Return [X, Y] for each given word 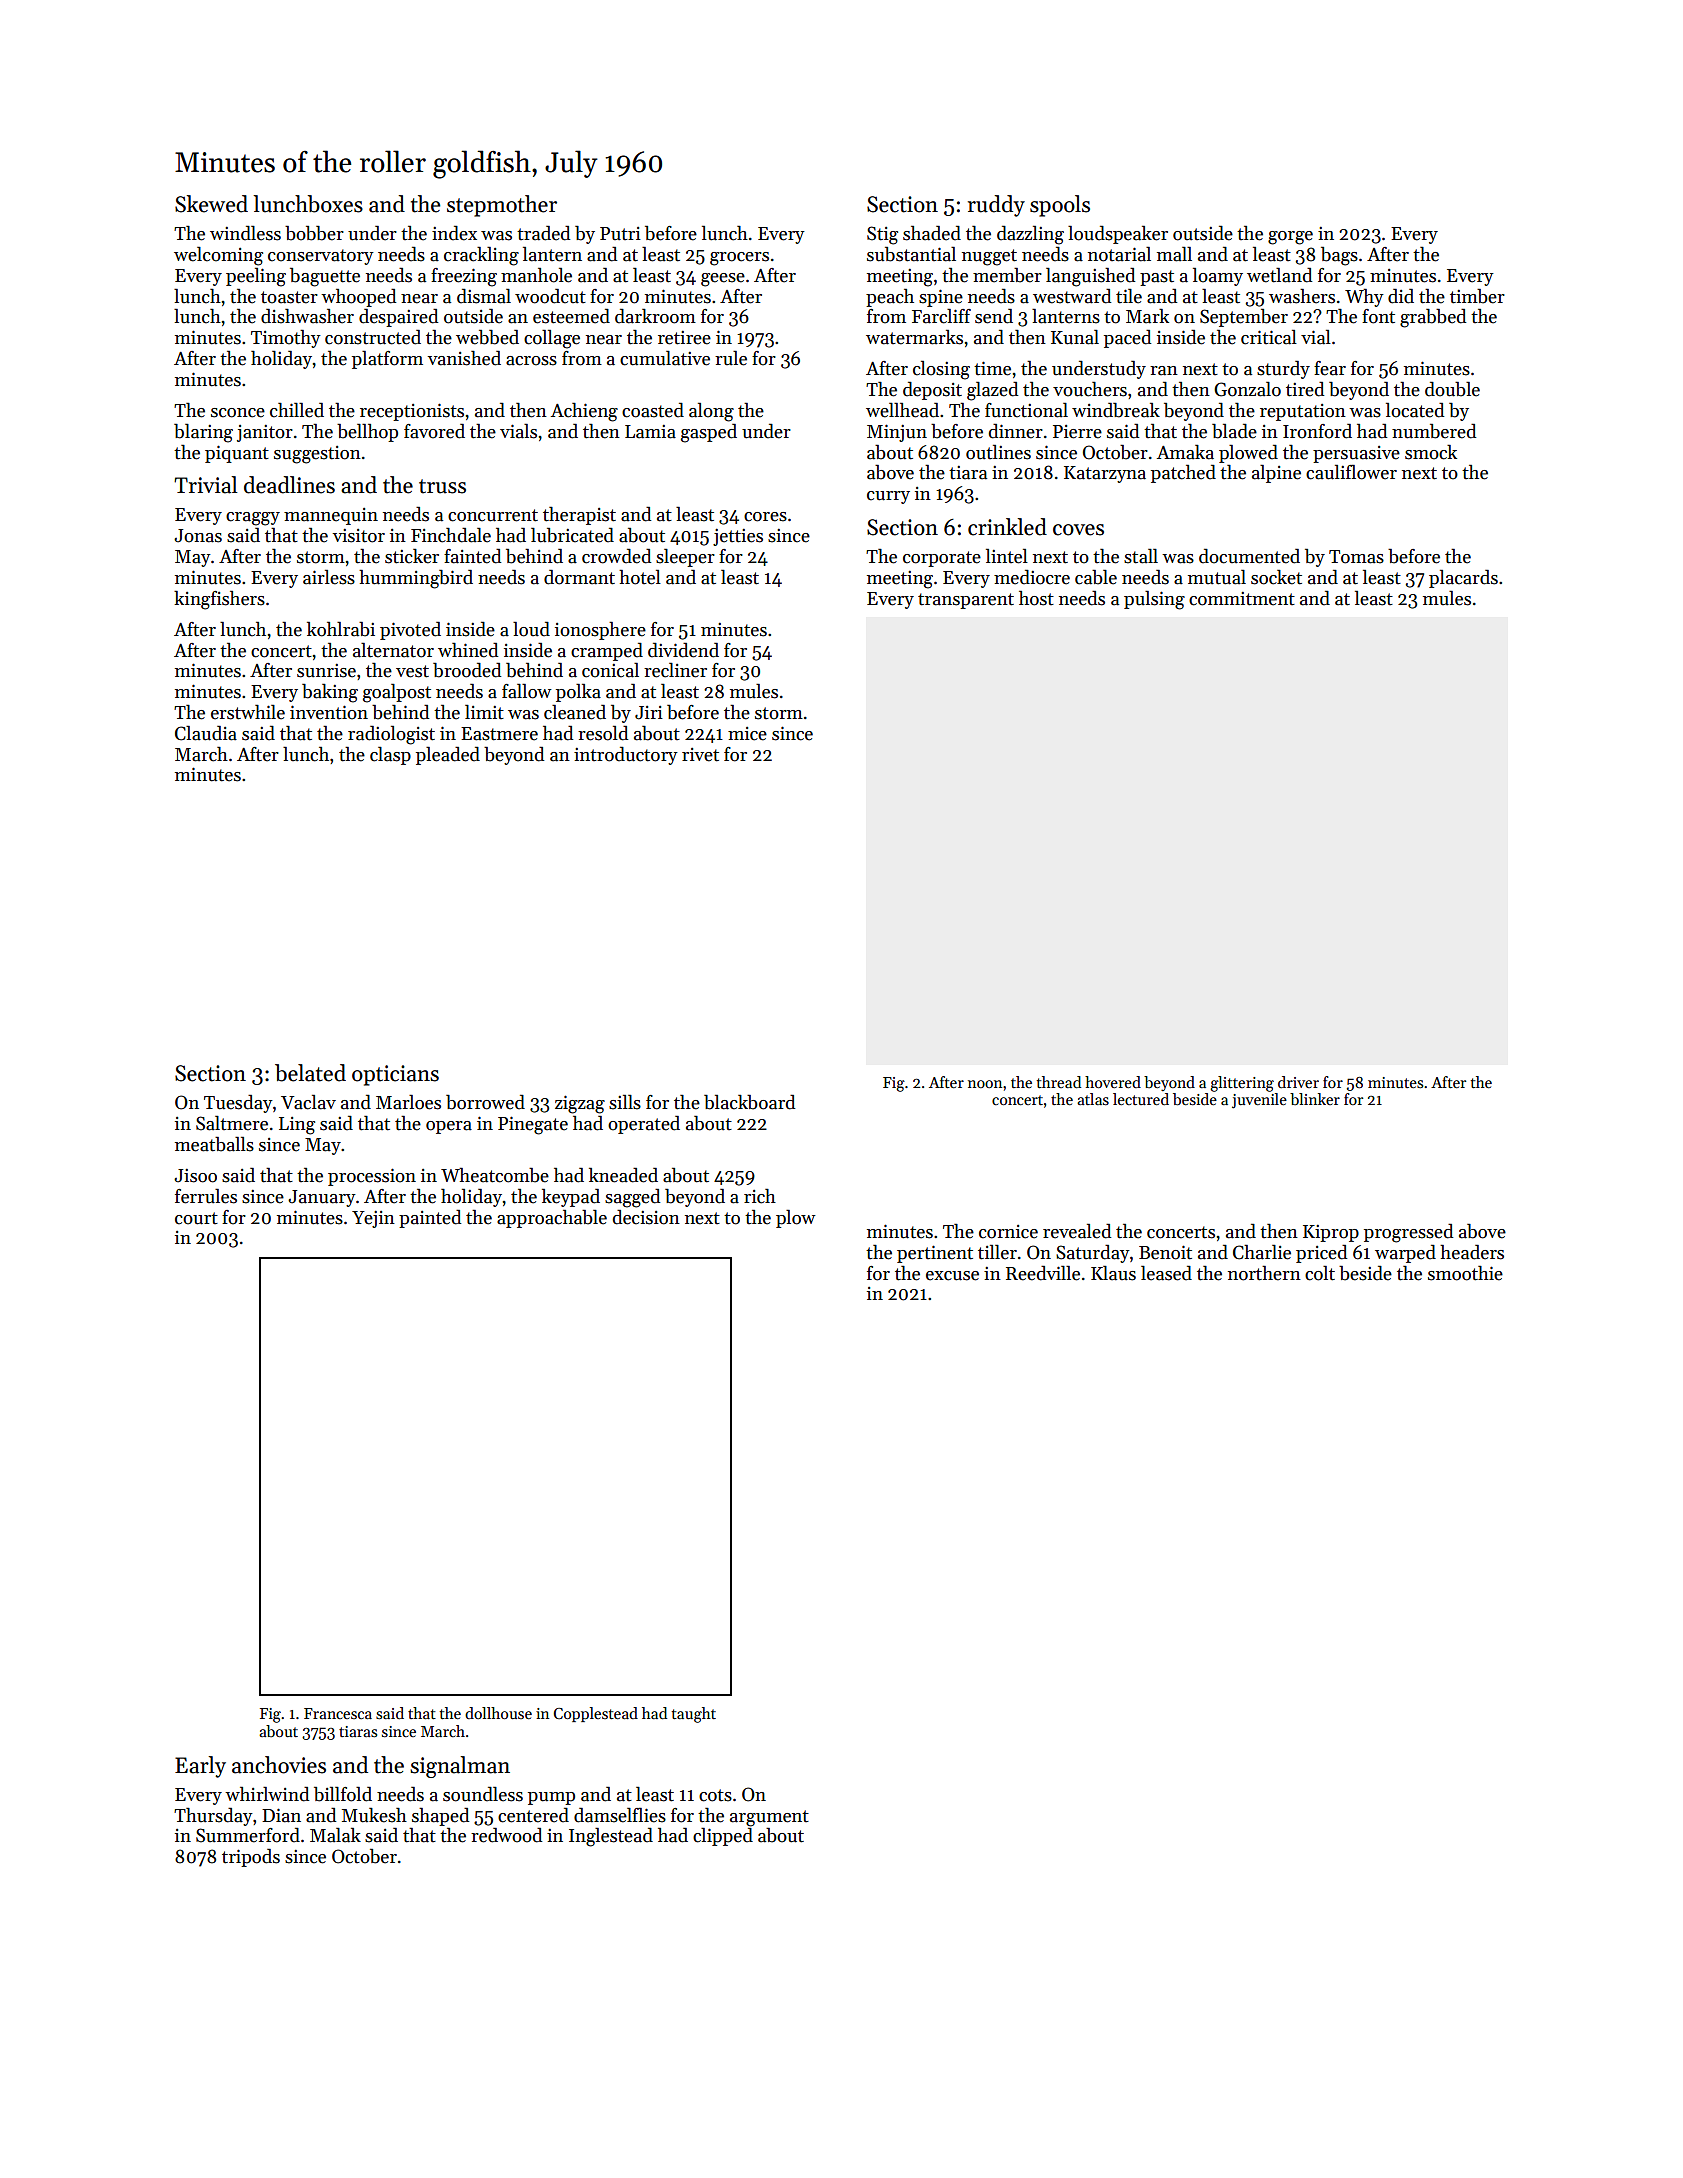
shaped [440, 1816]
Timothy [286, 338]
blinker [1315, 1099]
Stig [882, 235]
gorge [1290, 238]
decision [646, 1217]
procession [372, 1177]
